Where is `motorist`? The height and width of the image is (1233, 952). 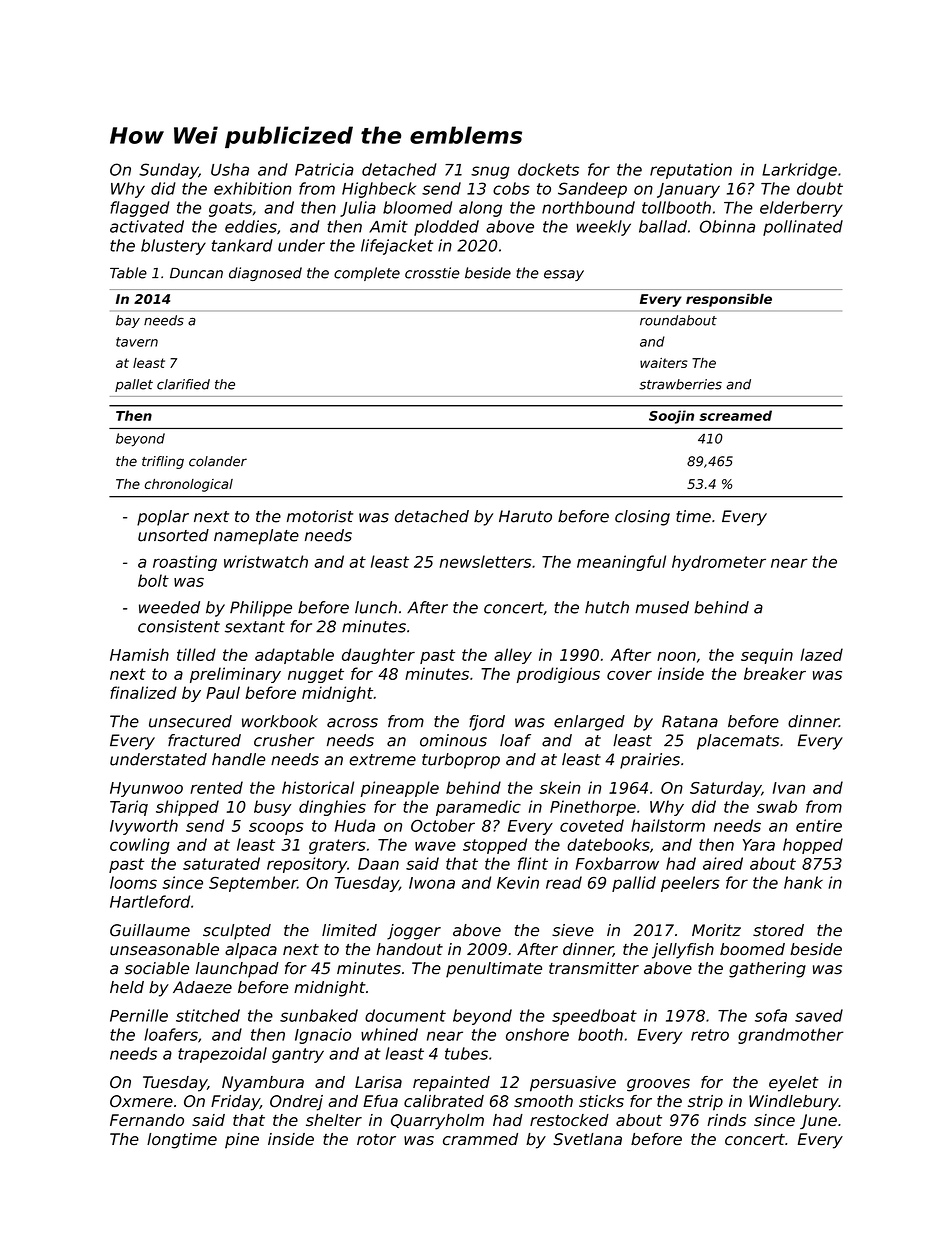 motorist is located at coordinates (320, 516).
